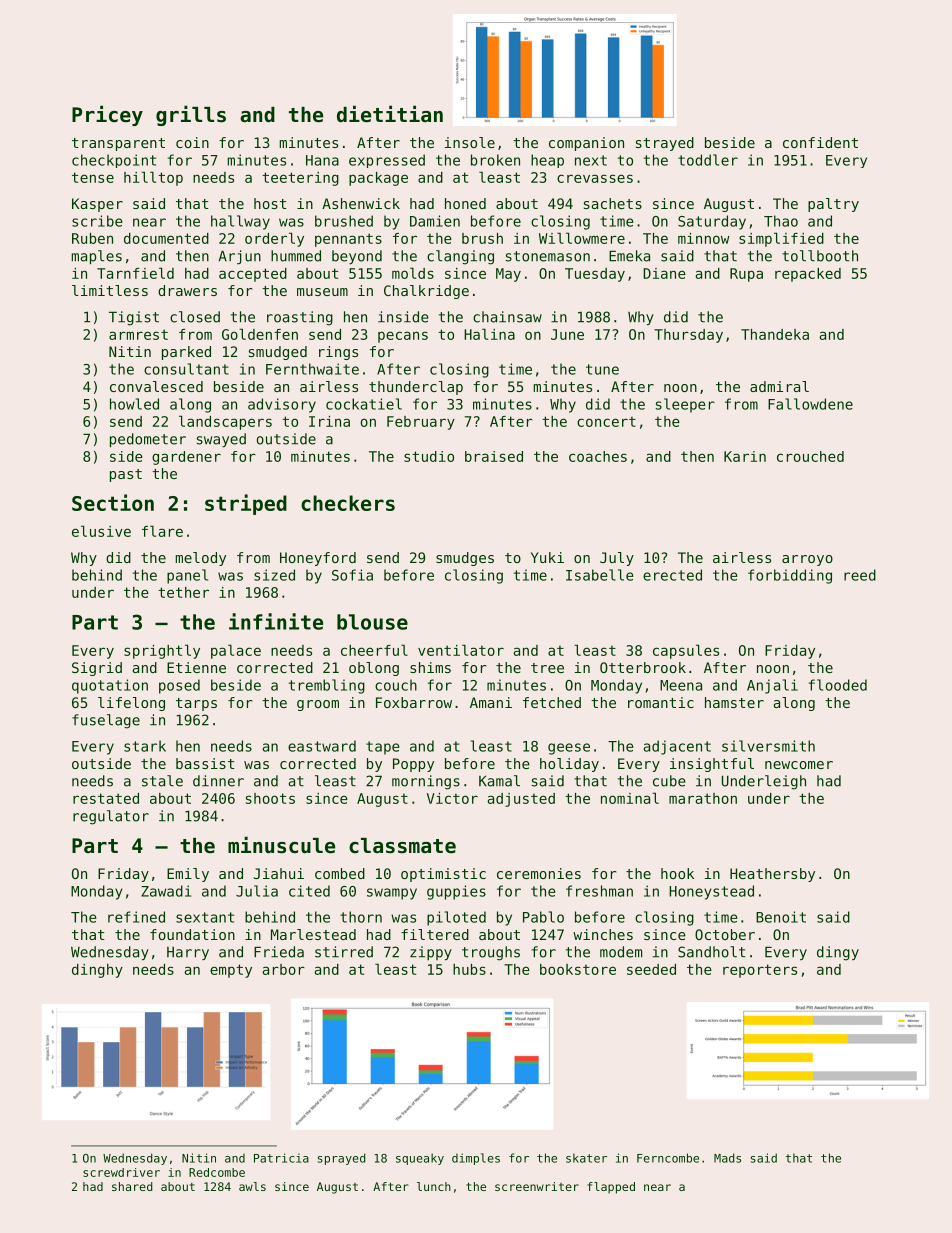 Image resolution: width=952 pixels, height=1233 pixels. Describe the element at coordinates (727, 1158) in the screenshot. I see `Mads` at that location.
